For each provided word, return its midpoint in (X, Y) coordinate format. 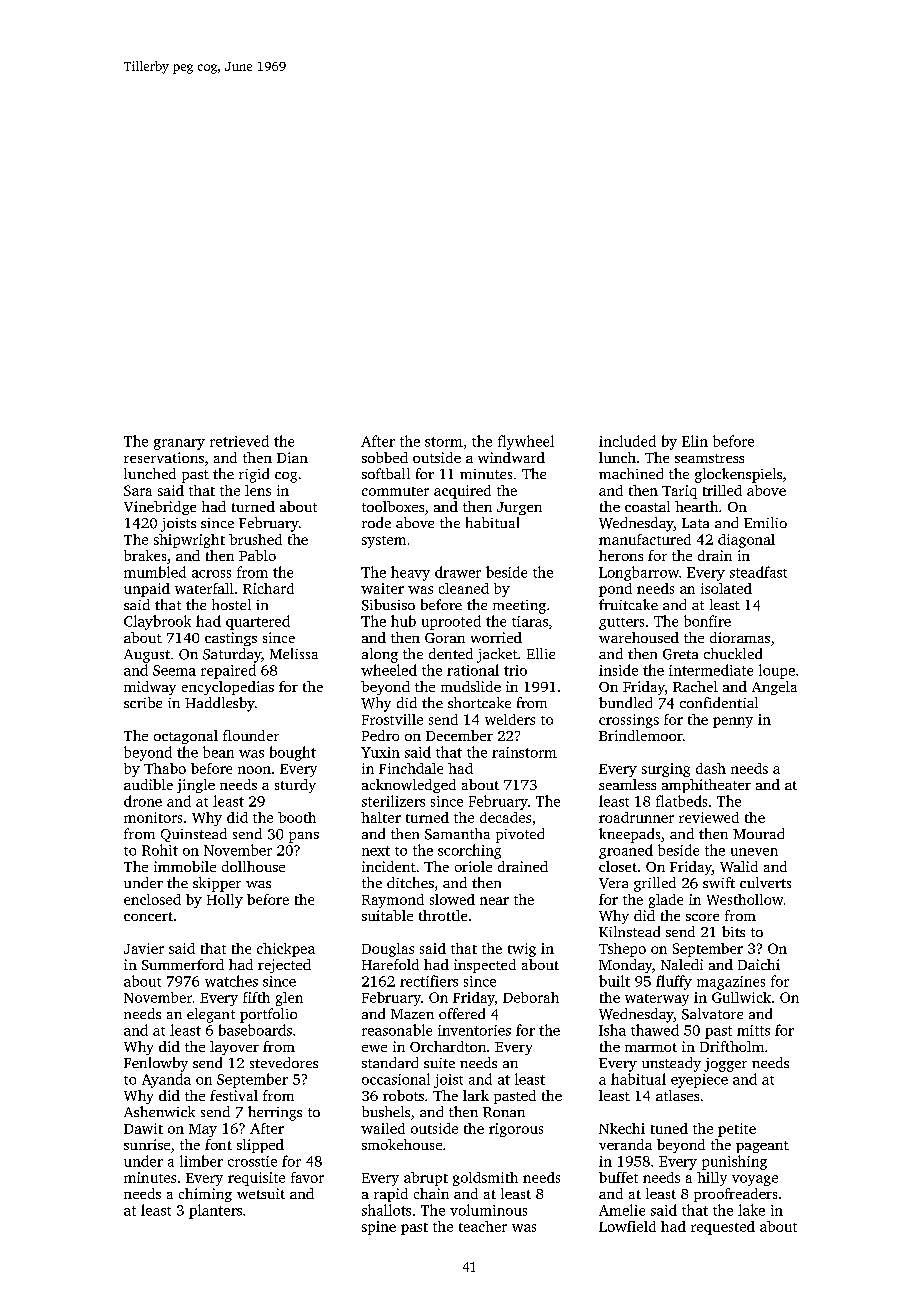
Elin (695, 441)
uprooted (451, 622)
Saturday (232, 655)
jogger (725, 1065)
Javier (144, 948)
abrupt (426, 1179)
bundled (625, 702)
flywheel (526, 442)
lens (258, 490)
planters (215, 1211)
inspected (485, 966)
